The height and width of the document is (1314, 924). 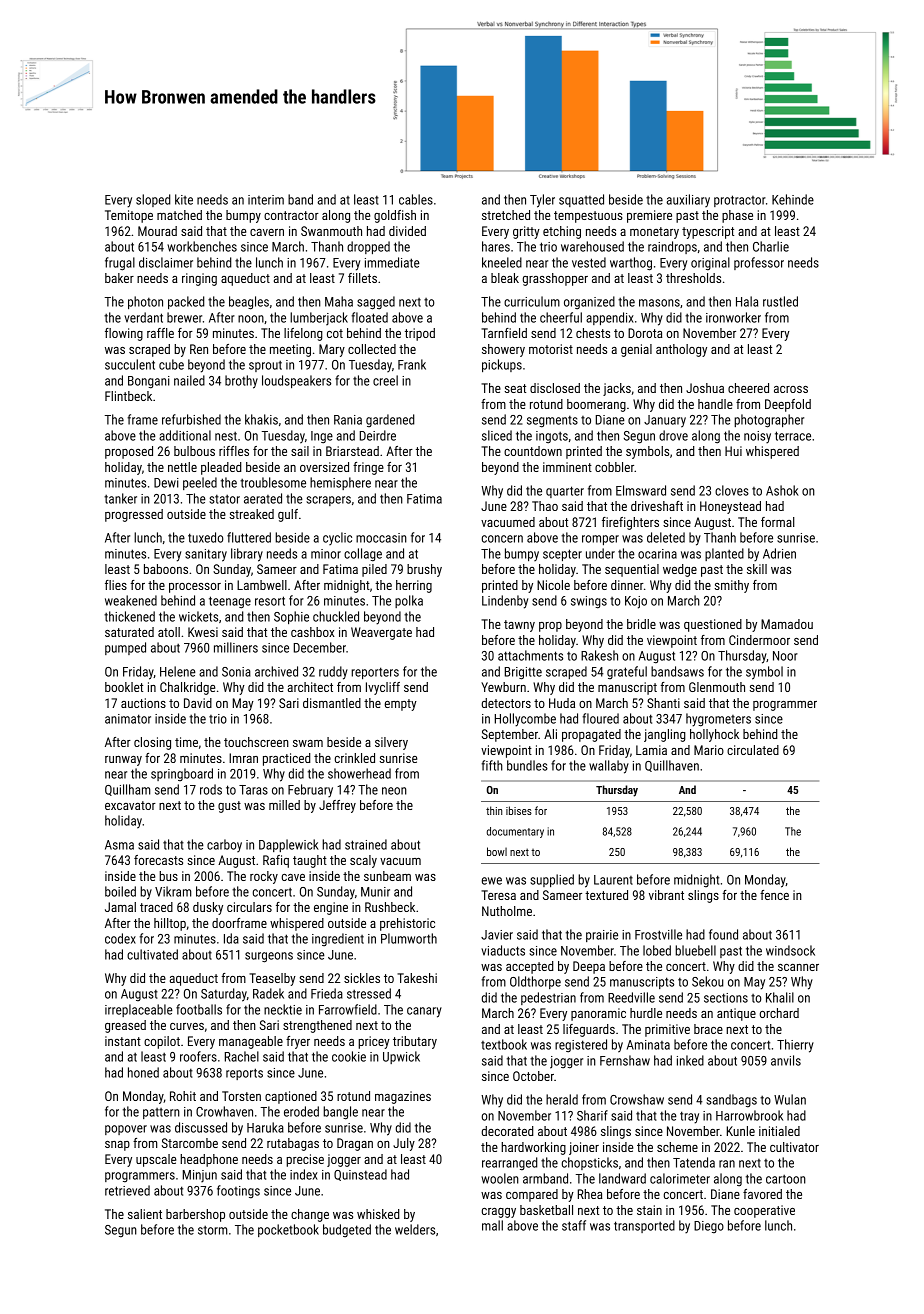 What do you see at coordinates (381, 538) in the document?
I see `moccasin` at bounding box center [381, 538].
